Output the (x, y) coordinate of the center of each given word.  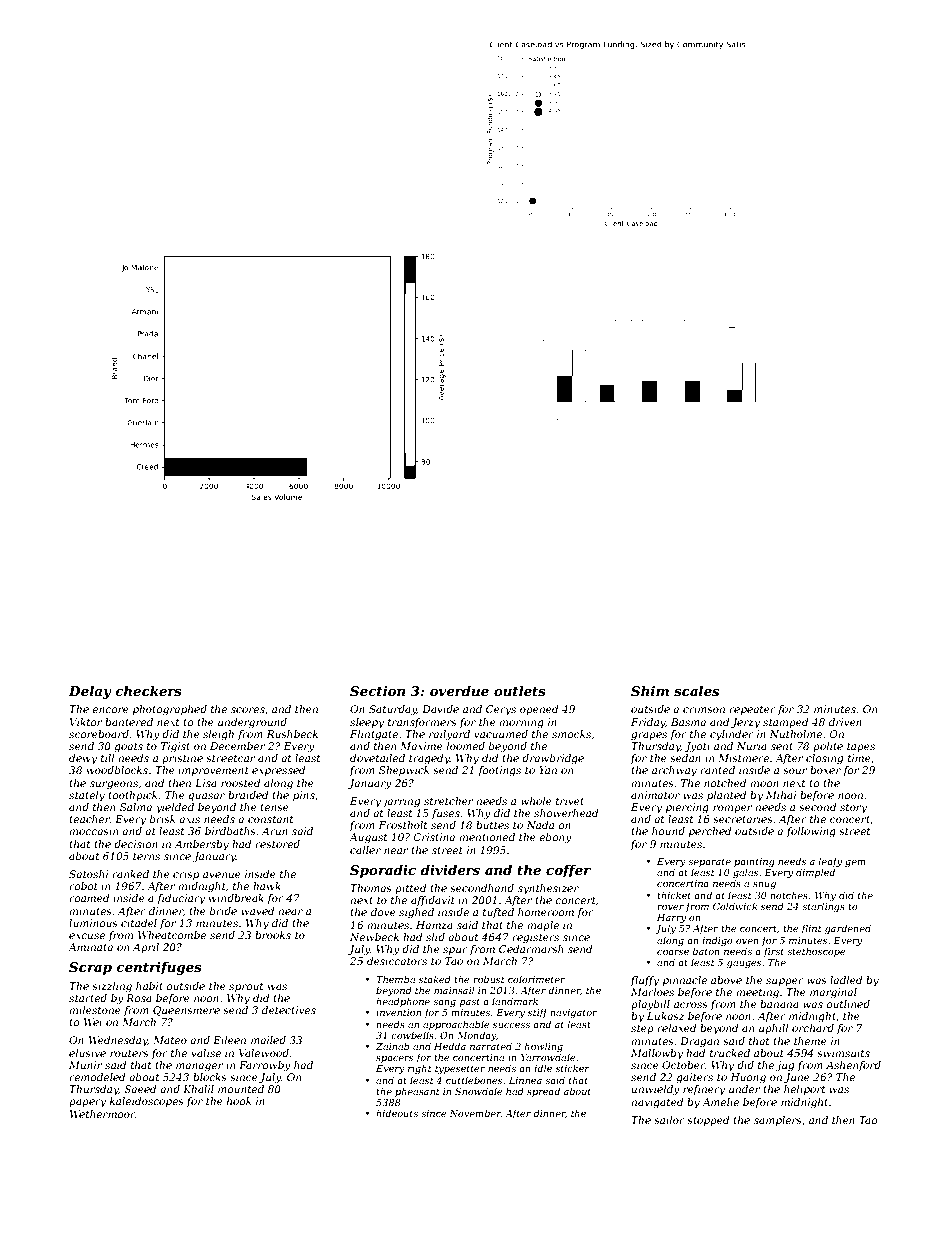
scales (696, 691)
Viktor (85, 722)
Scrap (90, 968)
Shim (650, 691)
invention (398, 1012)
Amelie (720, 1102)
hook (239, 1101)
